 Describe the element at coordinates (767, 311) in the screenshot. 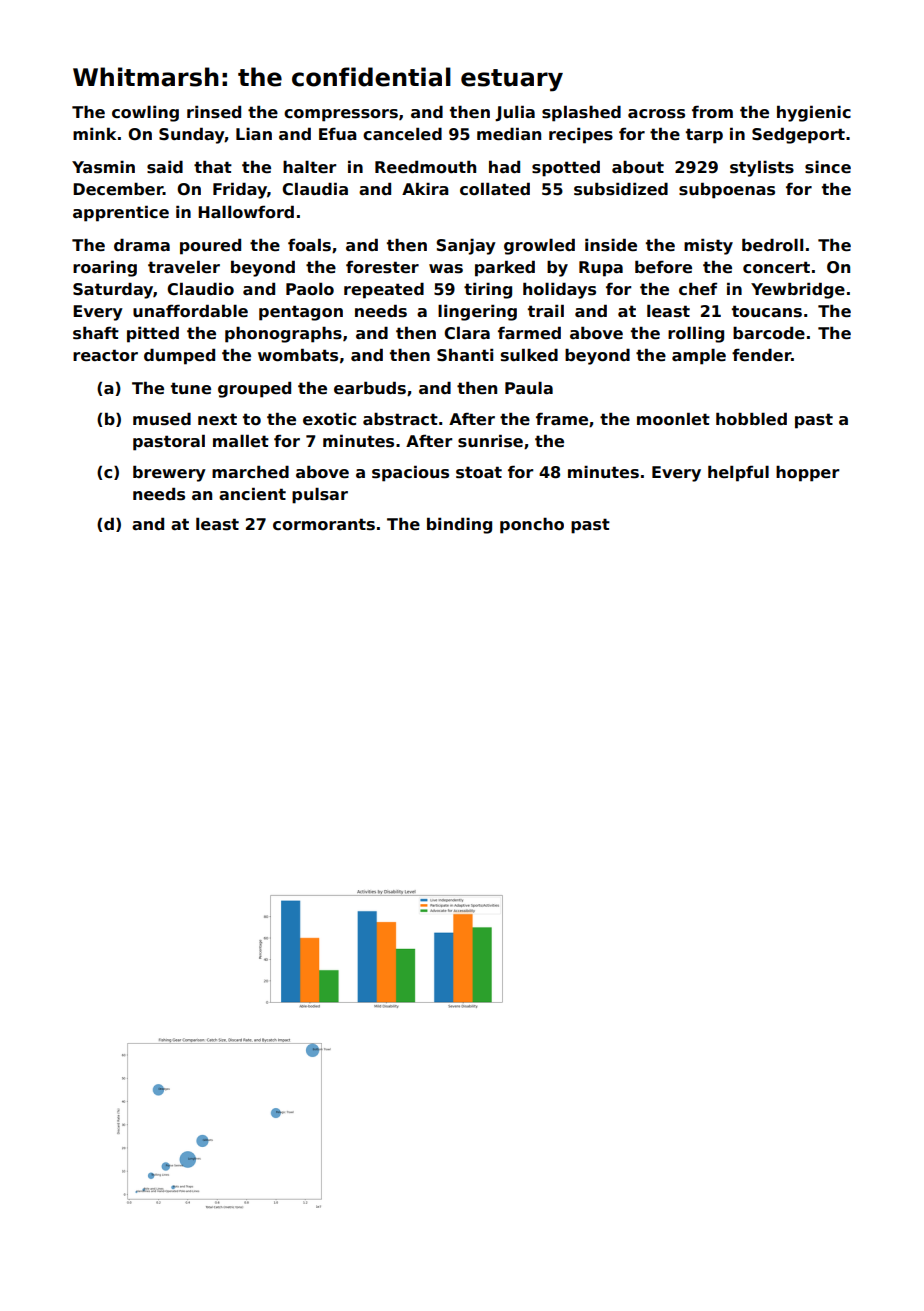

I see `toucans` at that location.
